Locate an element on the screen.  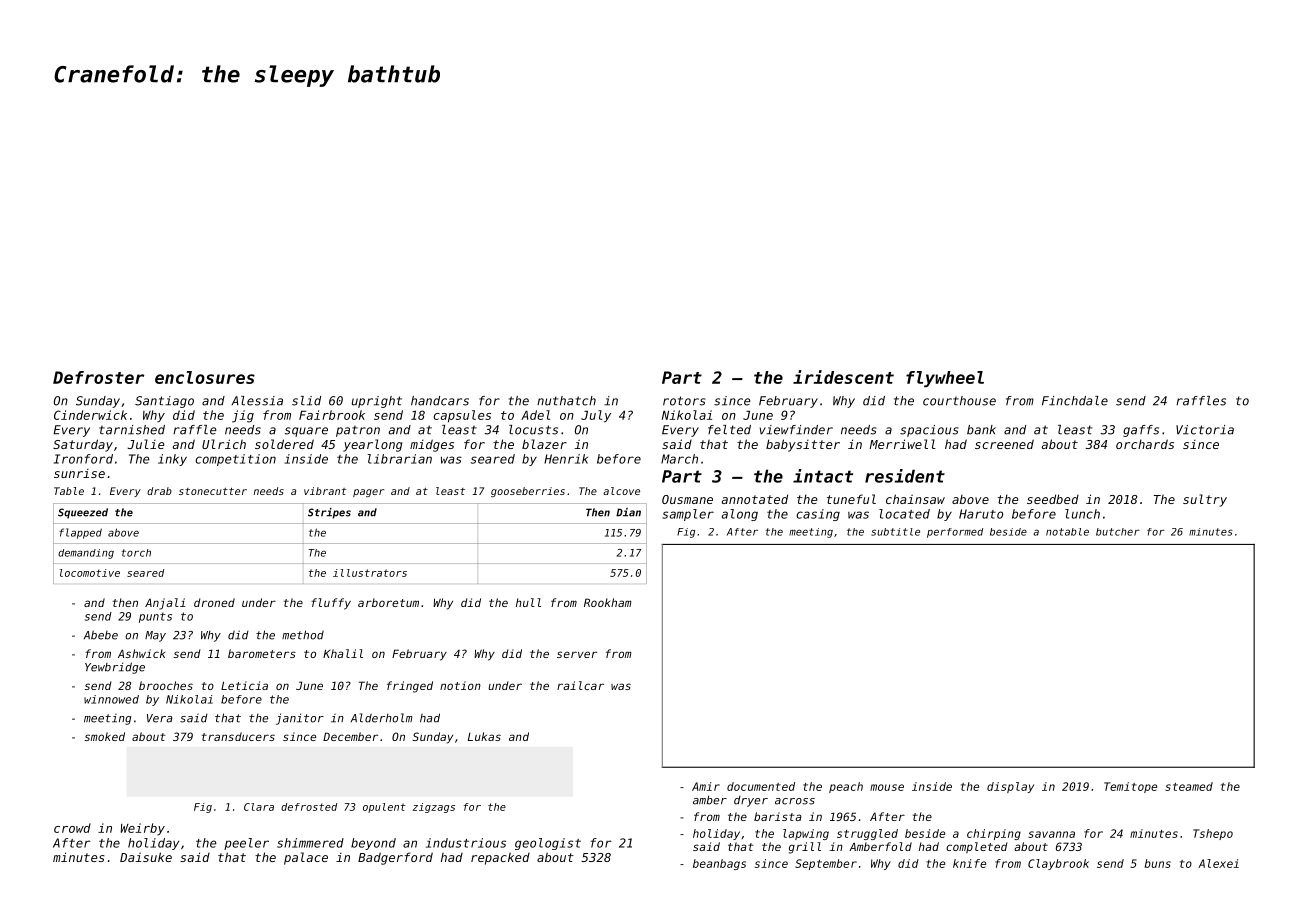
display is located at coordinates (1010, 787).
